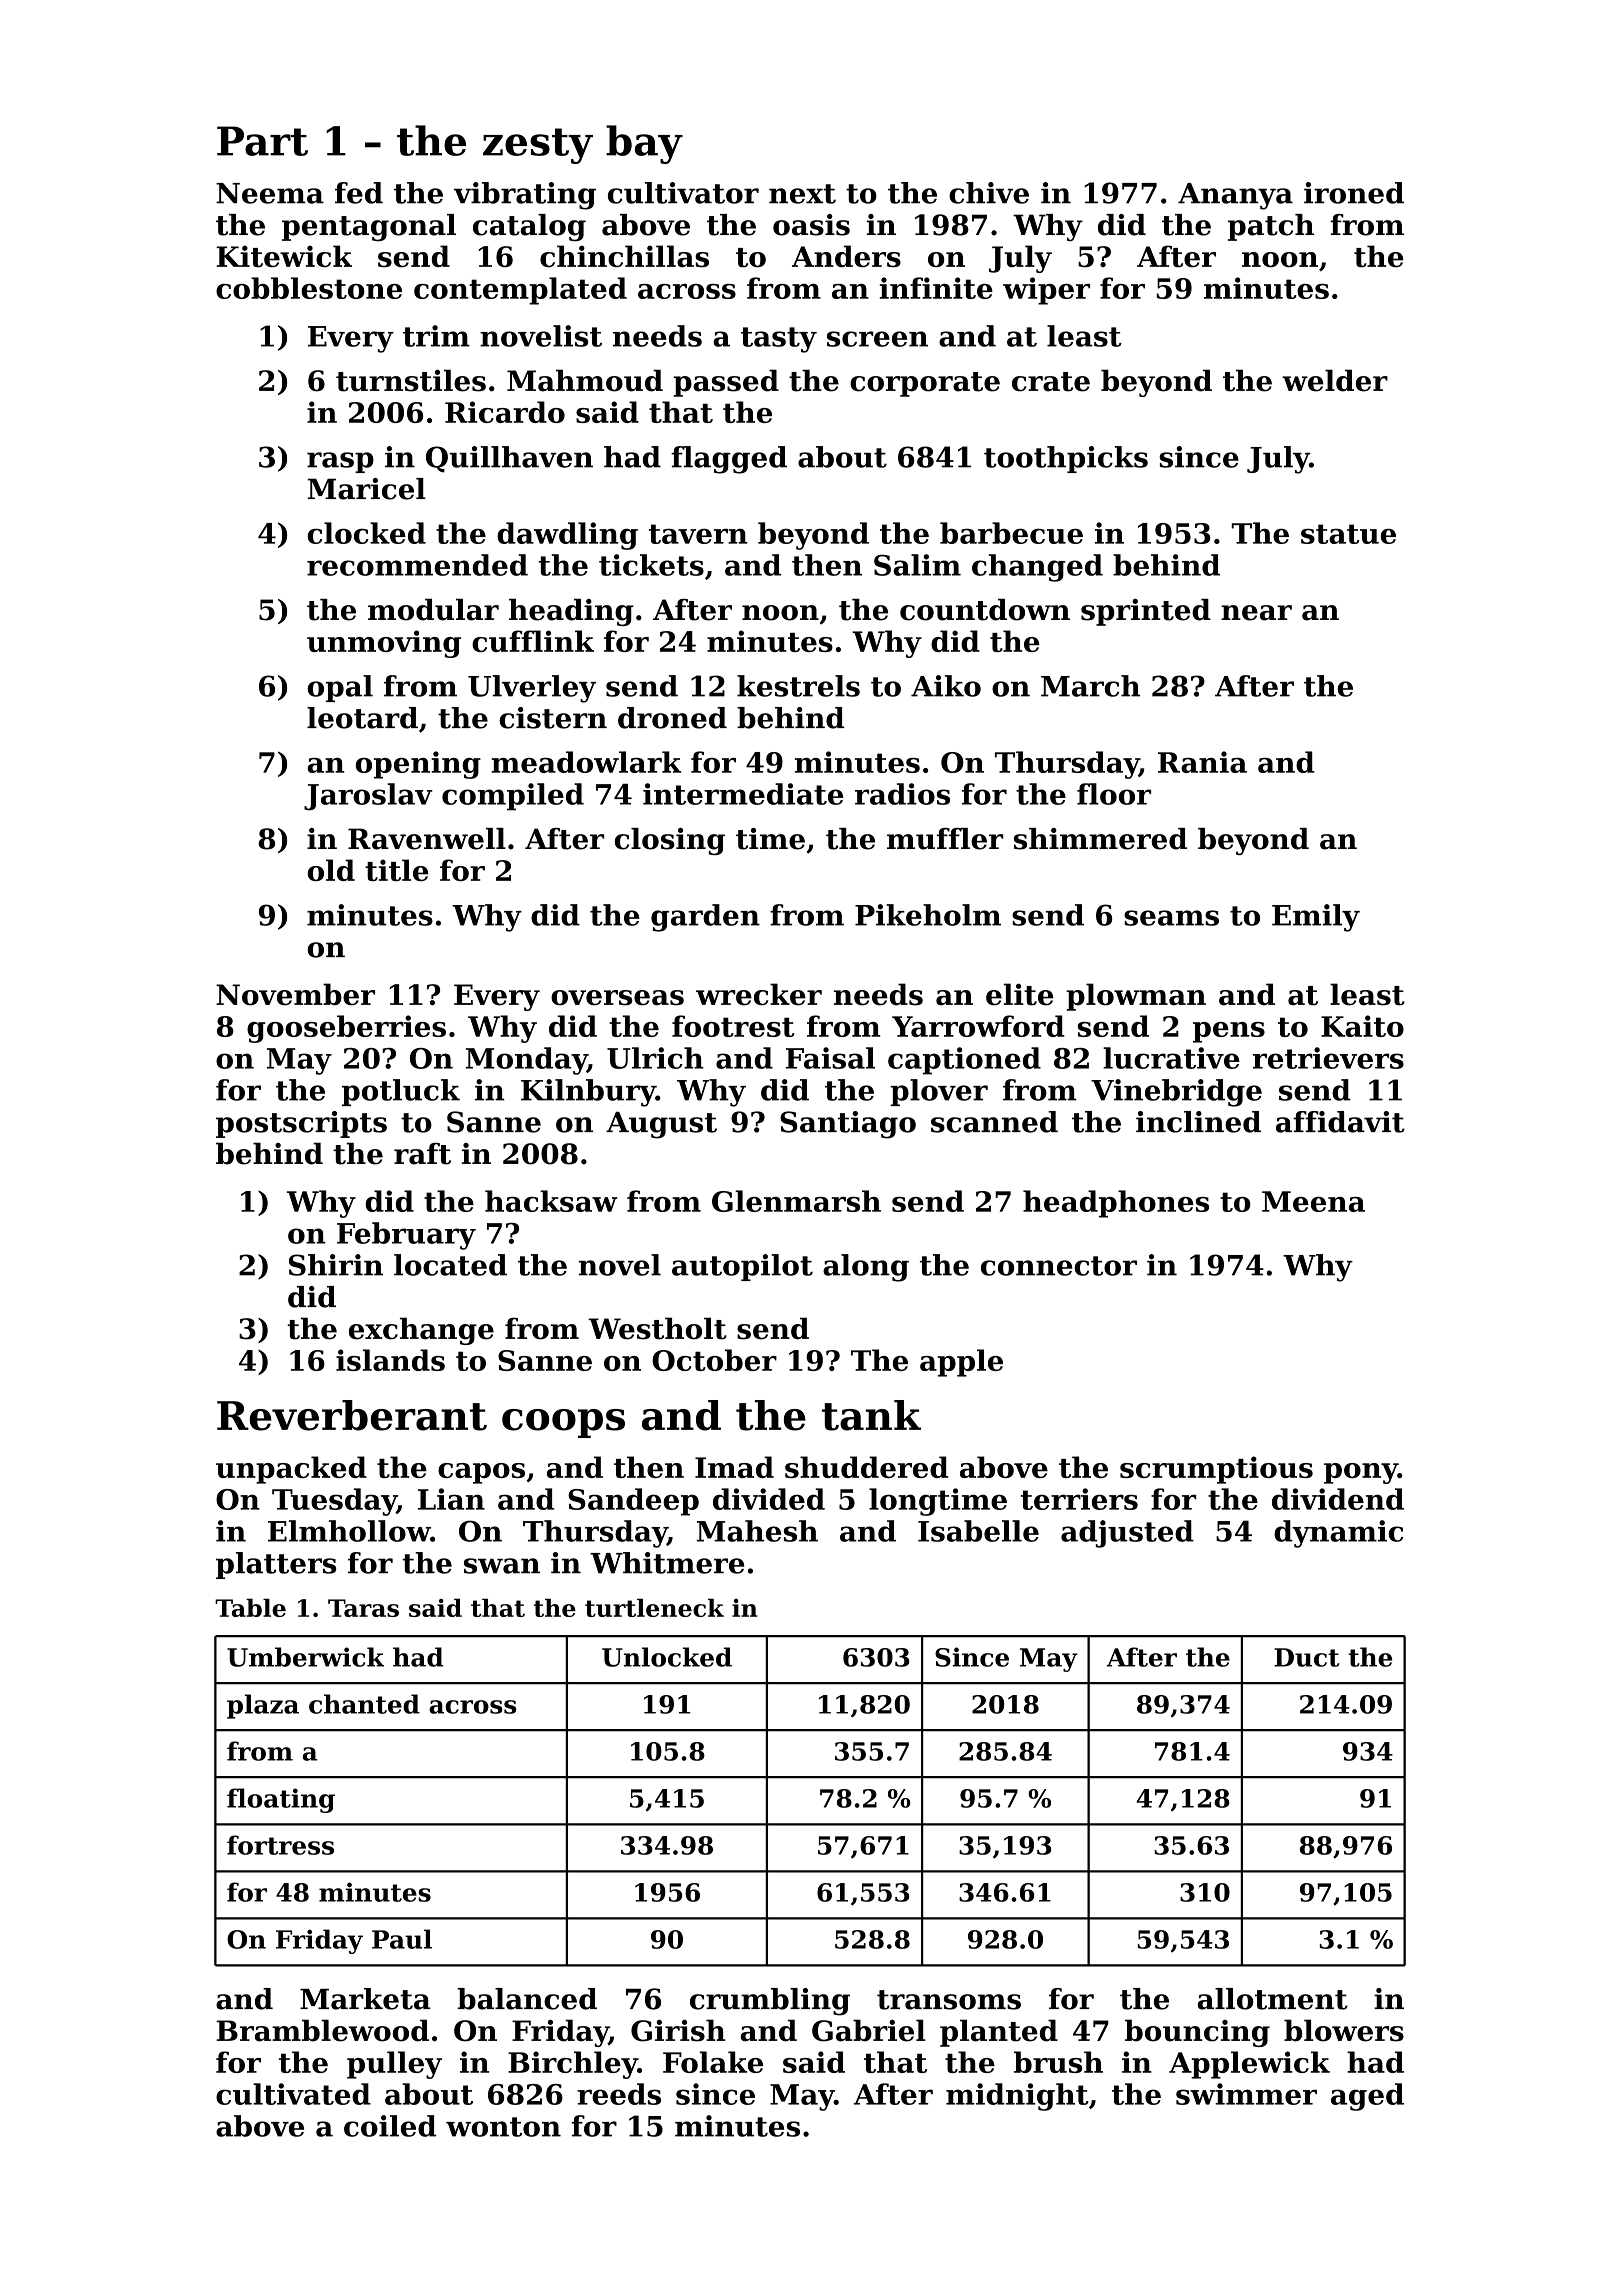 The image size is (1620, 2292). What do you see at coordinates (978, 1531) in the screenshot?
I see `Isabelle` at bounding box center [978, 1531].
